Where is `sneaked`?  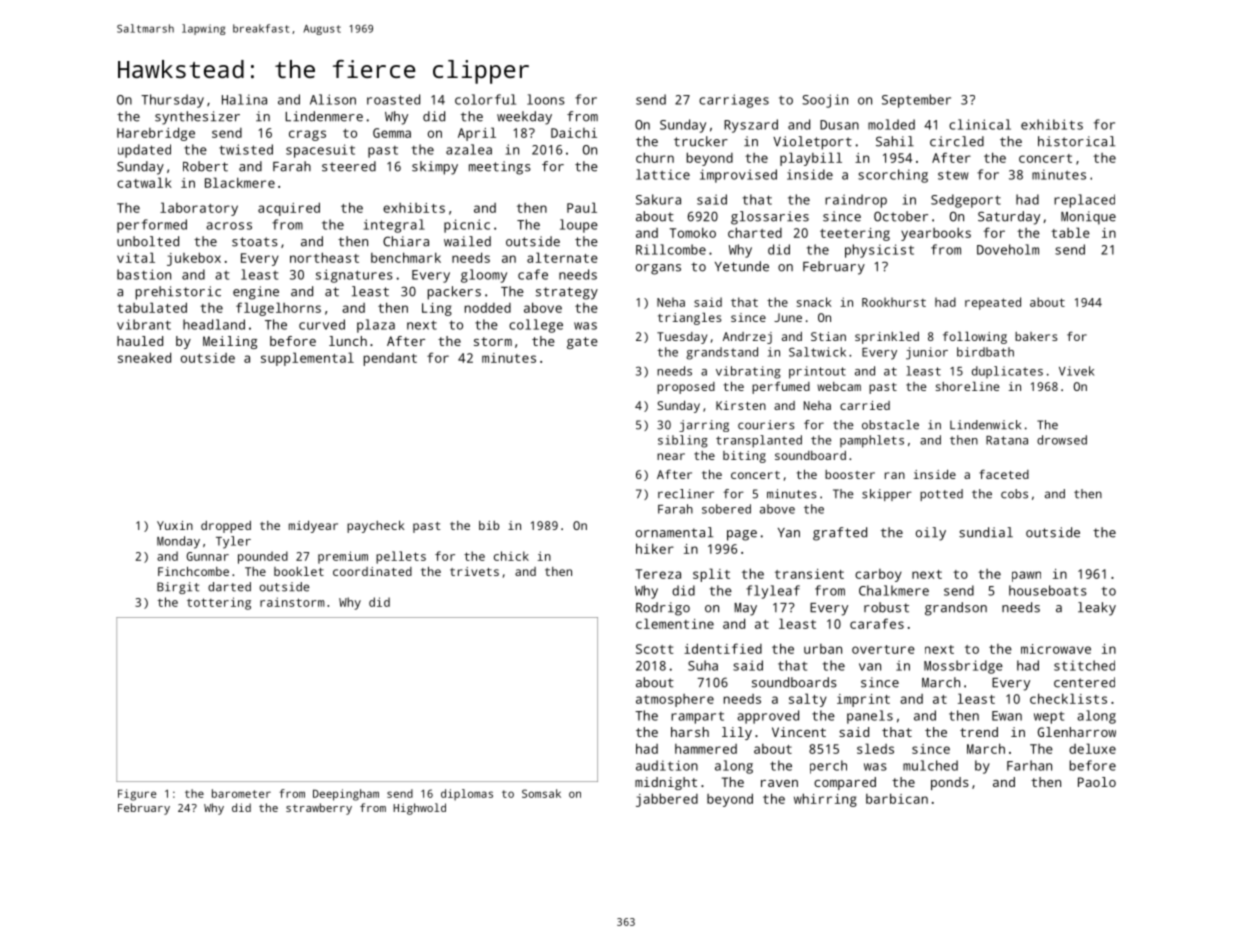
sneaked is located at coordinates (144, 357).
